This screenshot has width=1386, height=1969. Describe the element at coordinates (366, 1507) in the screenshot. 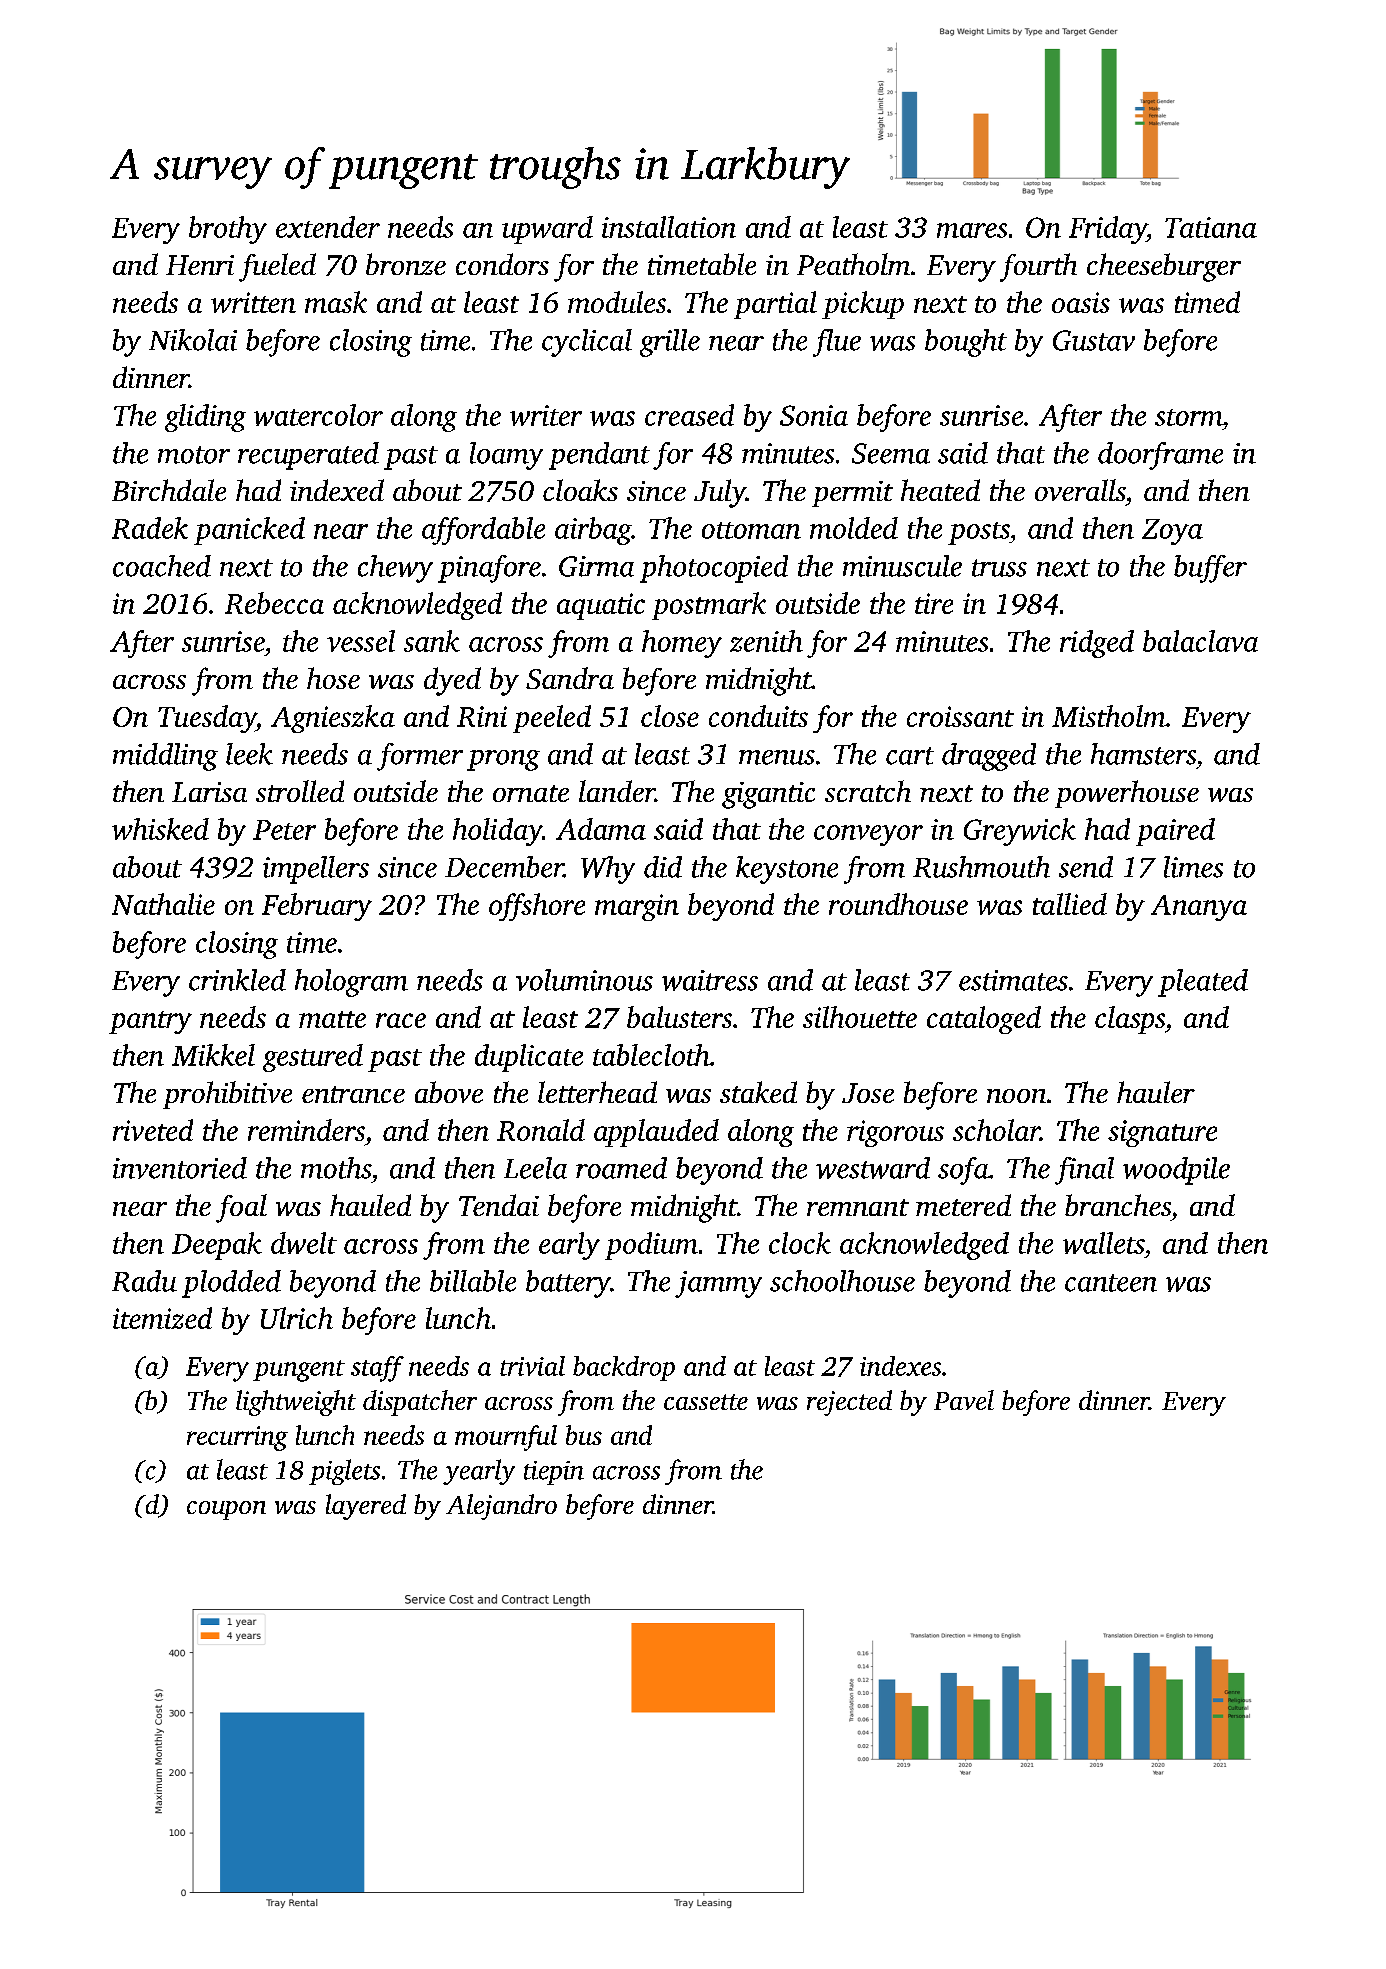

I see `layered` at that location.
